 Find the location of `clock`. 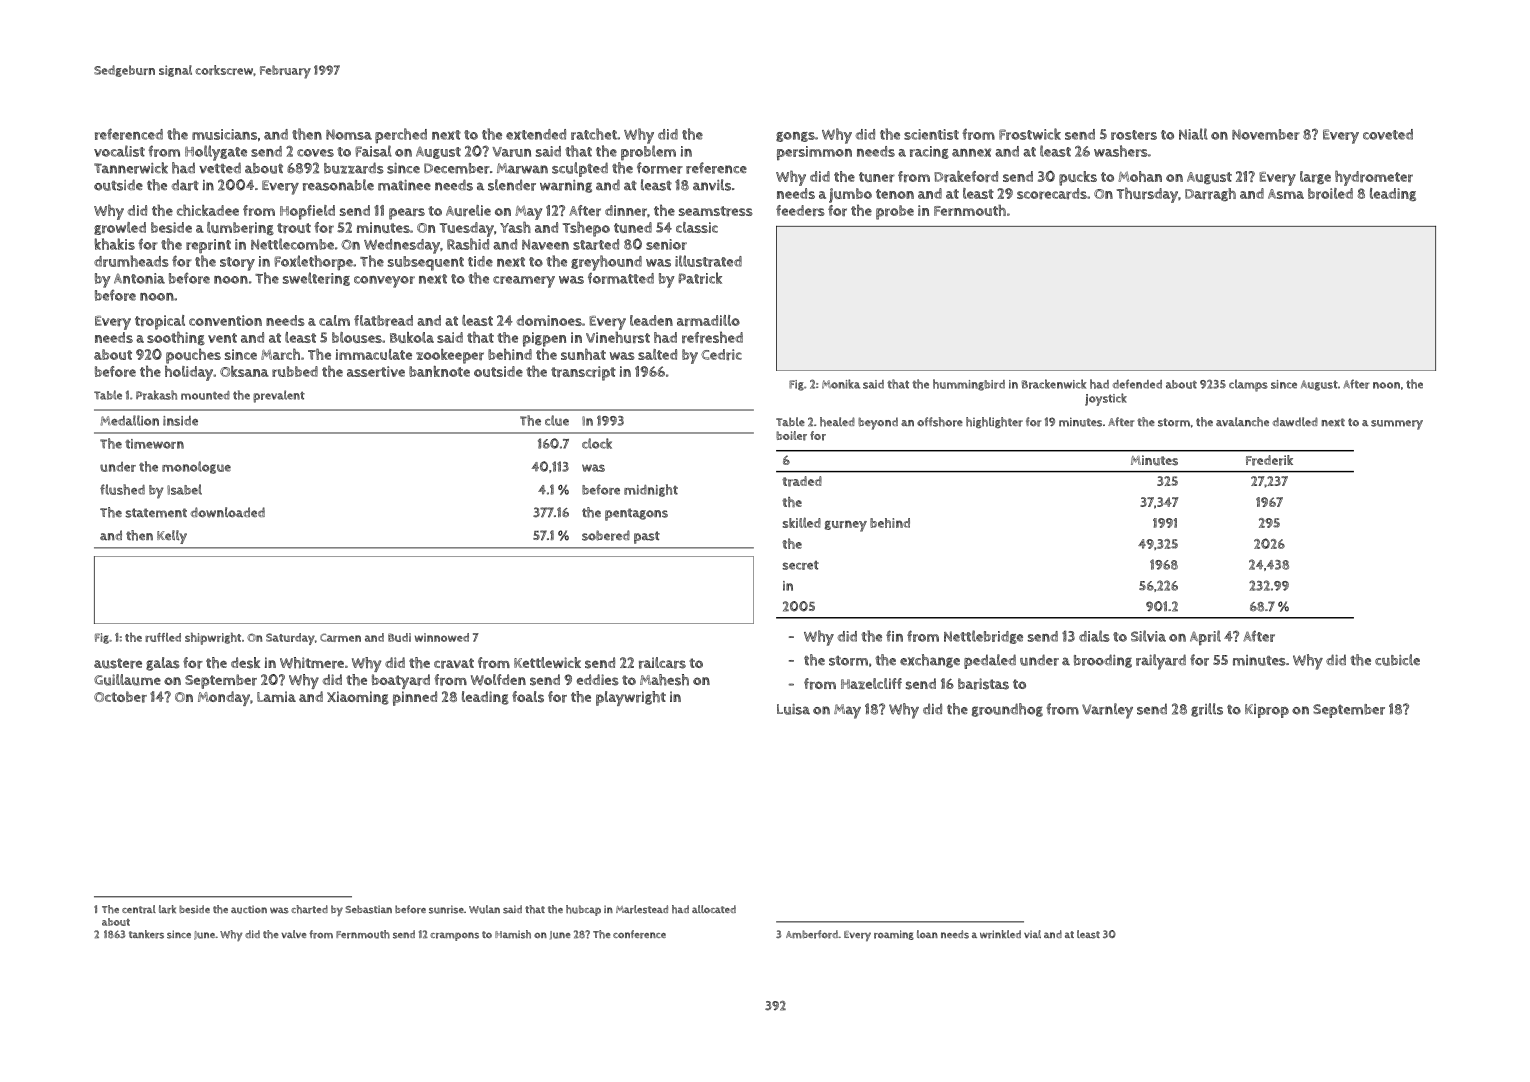

clock is located at coordinates (597, 443).
